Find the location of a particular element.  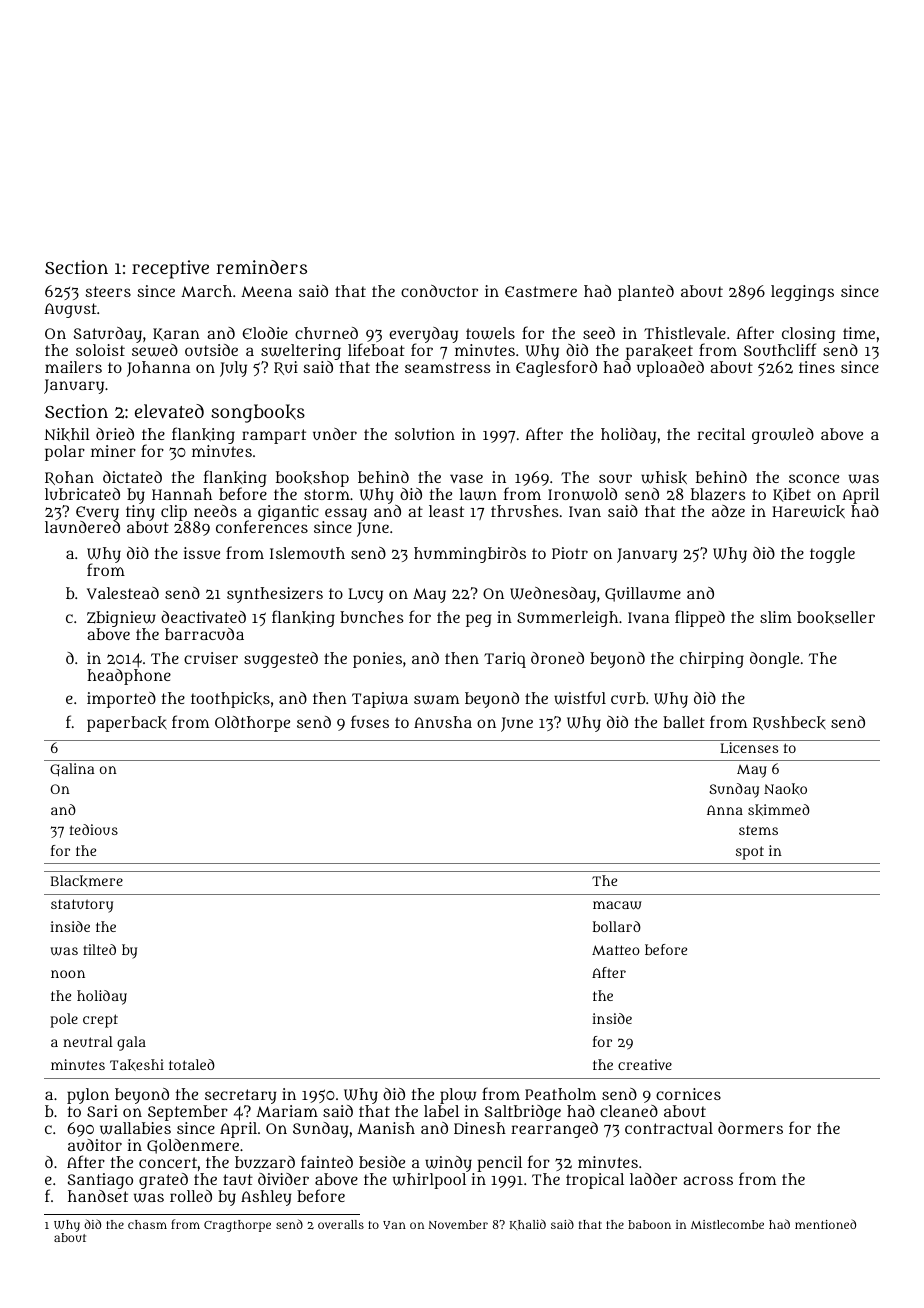

miner is located at coordinates (113, 451).
